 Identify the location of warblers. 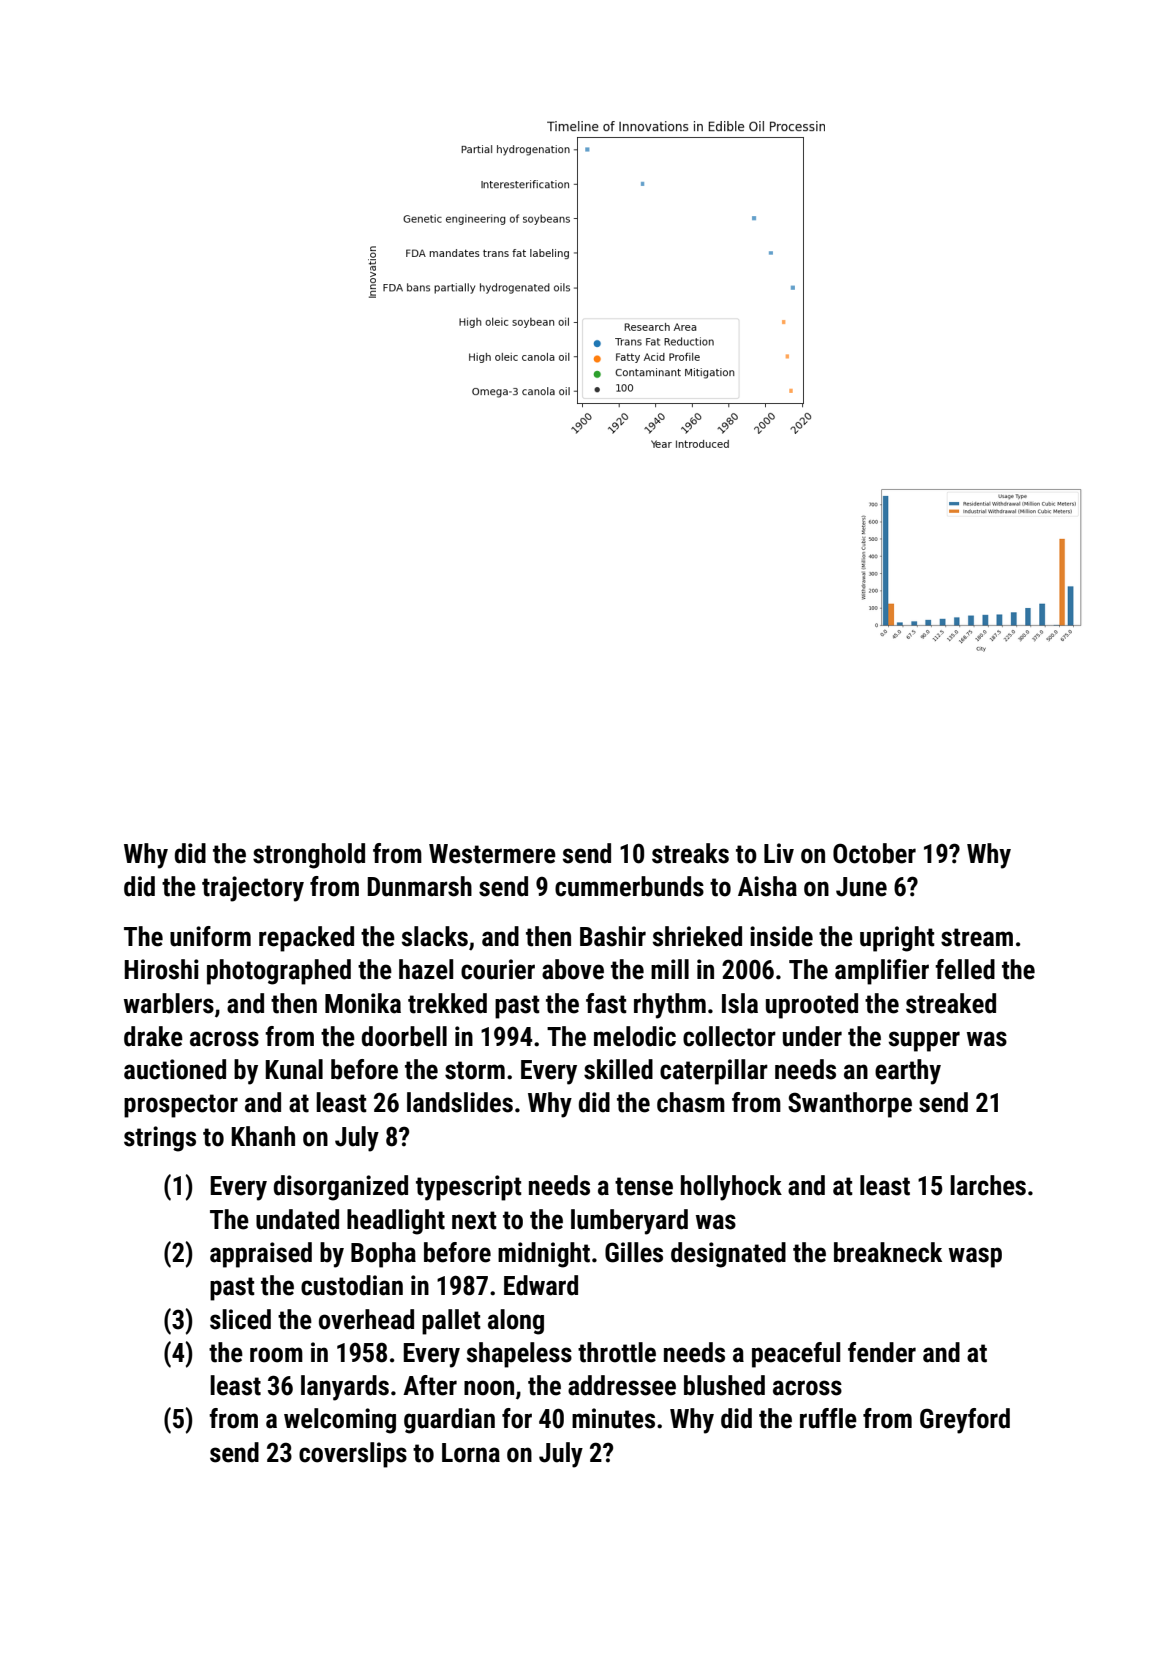
(169, 1003).
